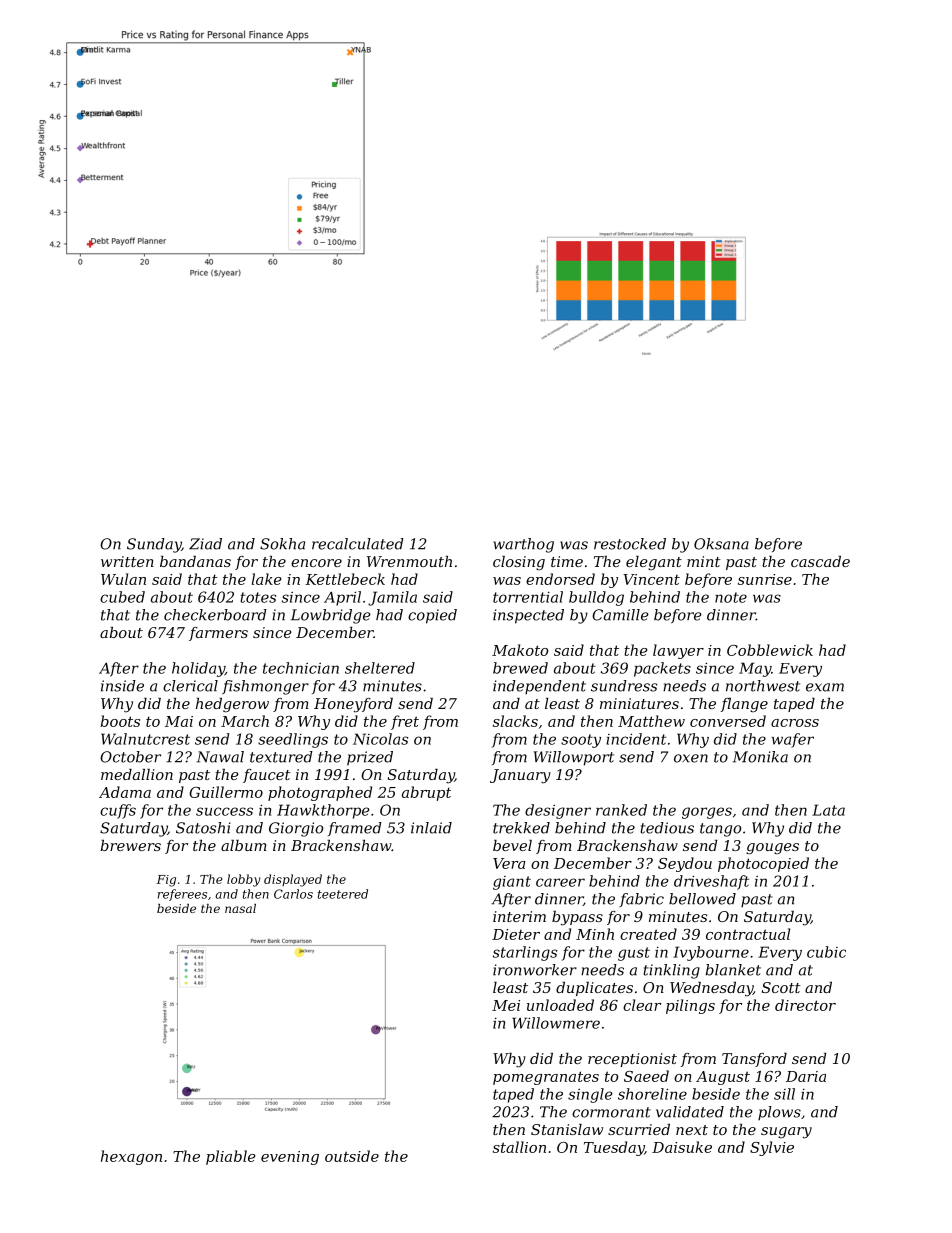 The height and width of the page is (1233, 952). I want to click on checkerboard, so click(215, 615).
